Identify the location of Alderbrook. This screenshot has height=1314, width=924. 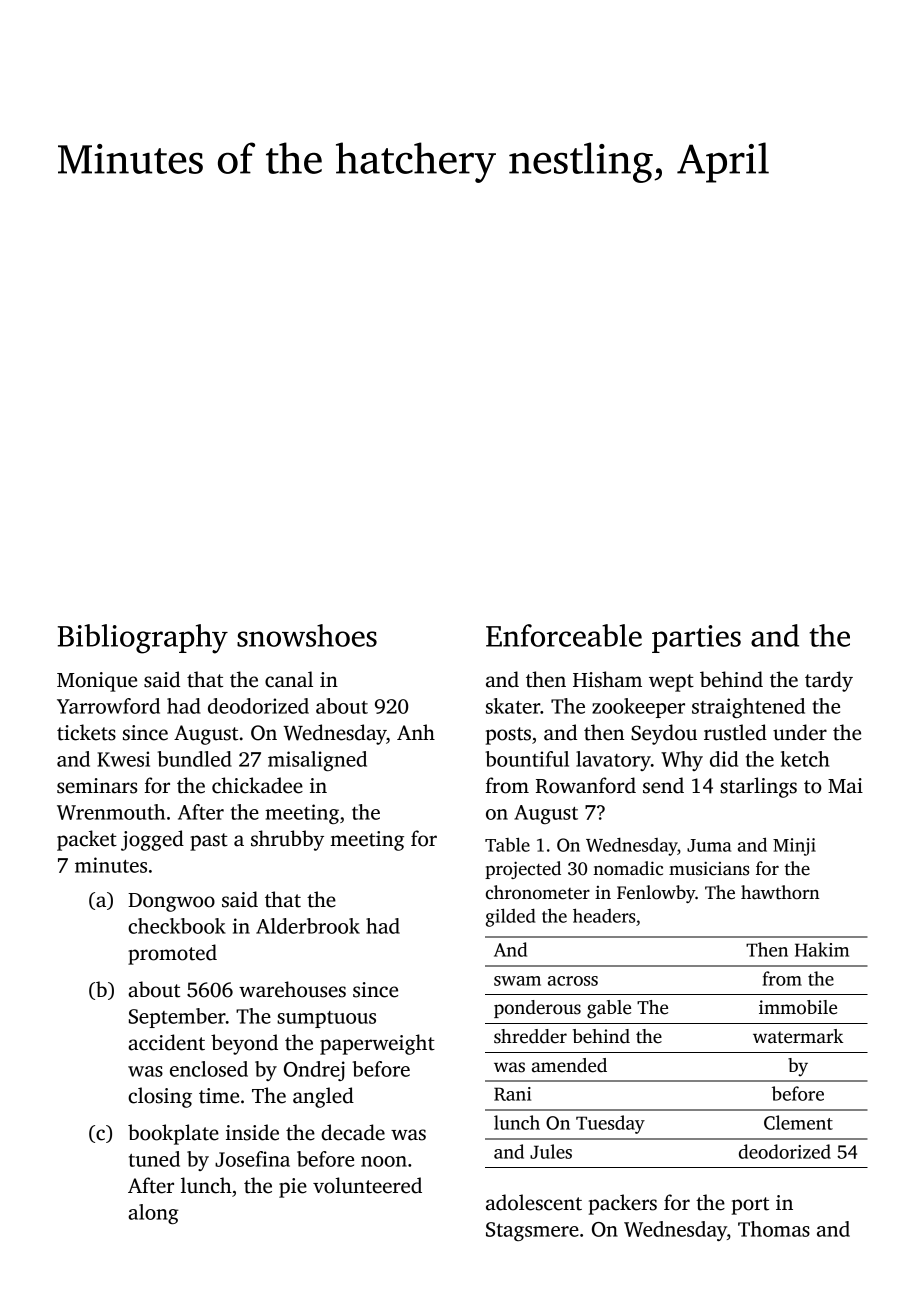
(308, 926).
